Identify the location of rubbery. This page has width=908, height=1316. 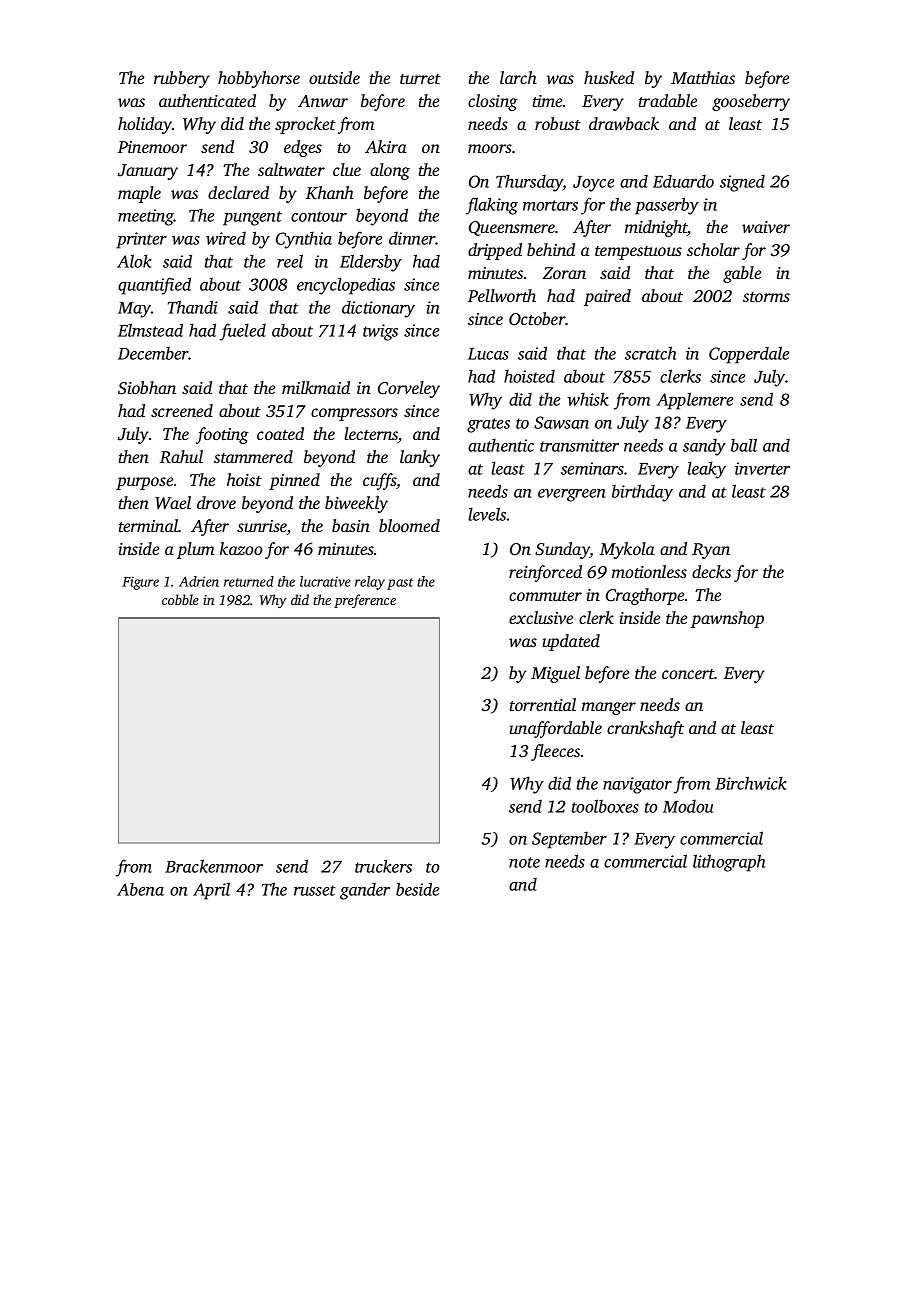
(182, 79).
